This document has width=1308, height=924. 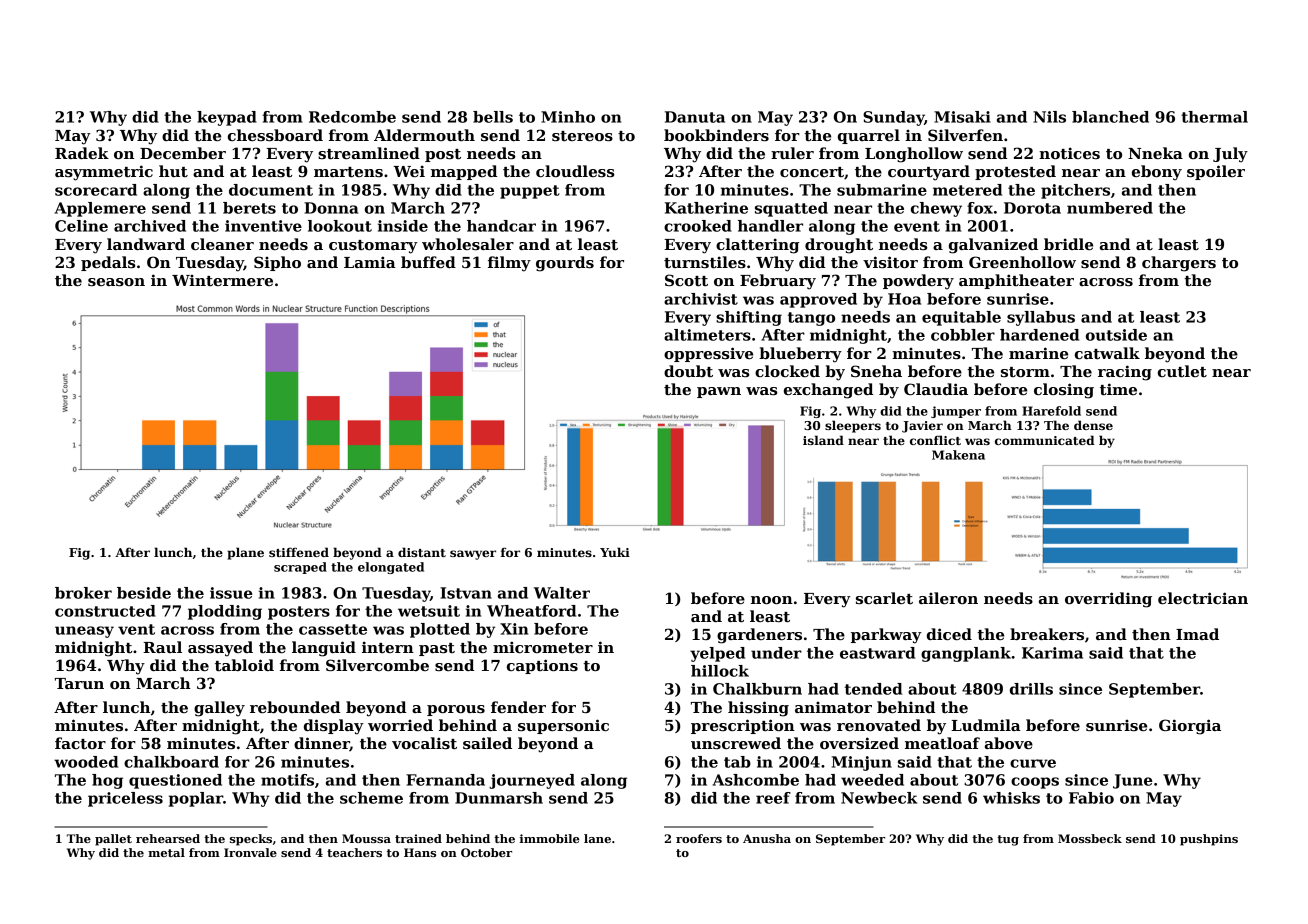 I want to click on chargers, so click(x=1179, y=264).
